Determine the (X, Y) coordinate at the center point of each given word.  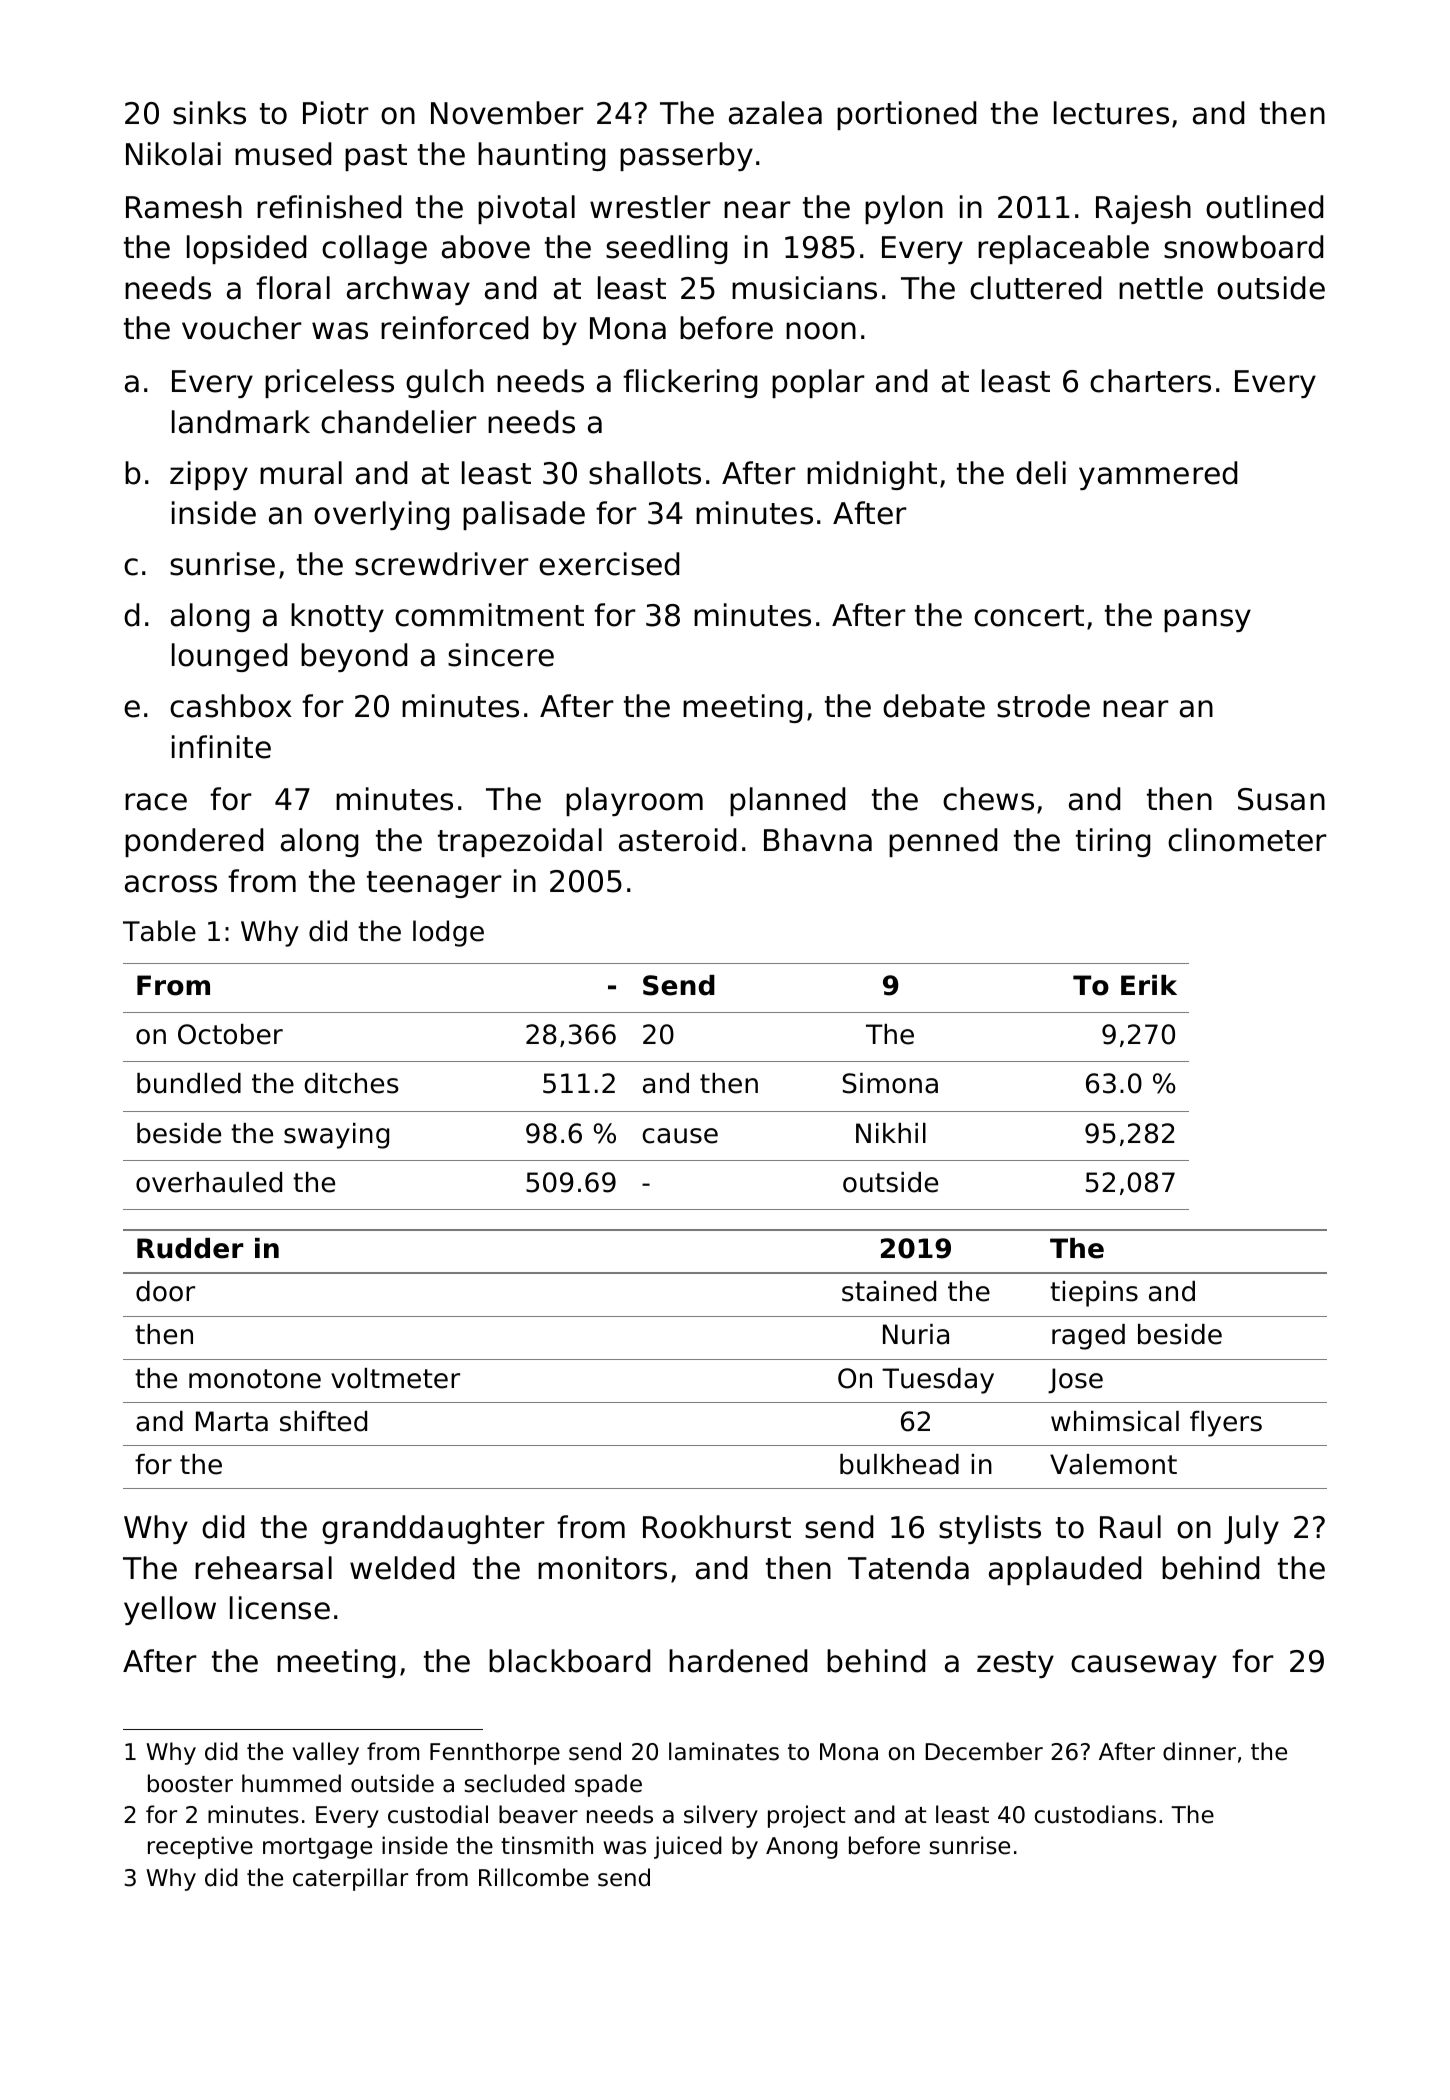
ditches (351, 1083)
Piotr (336, 113)
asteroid (677, 840)
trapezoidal (520, 842)
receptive (200, 1847)
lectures (1111, 113)
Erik (1149, 985)
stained (889, 1291)
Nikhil (891, 1133)
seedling (666, 249)
